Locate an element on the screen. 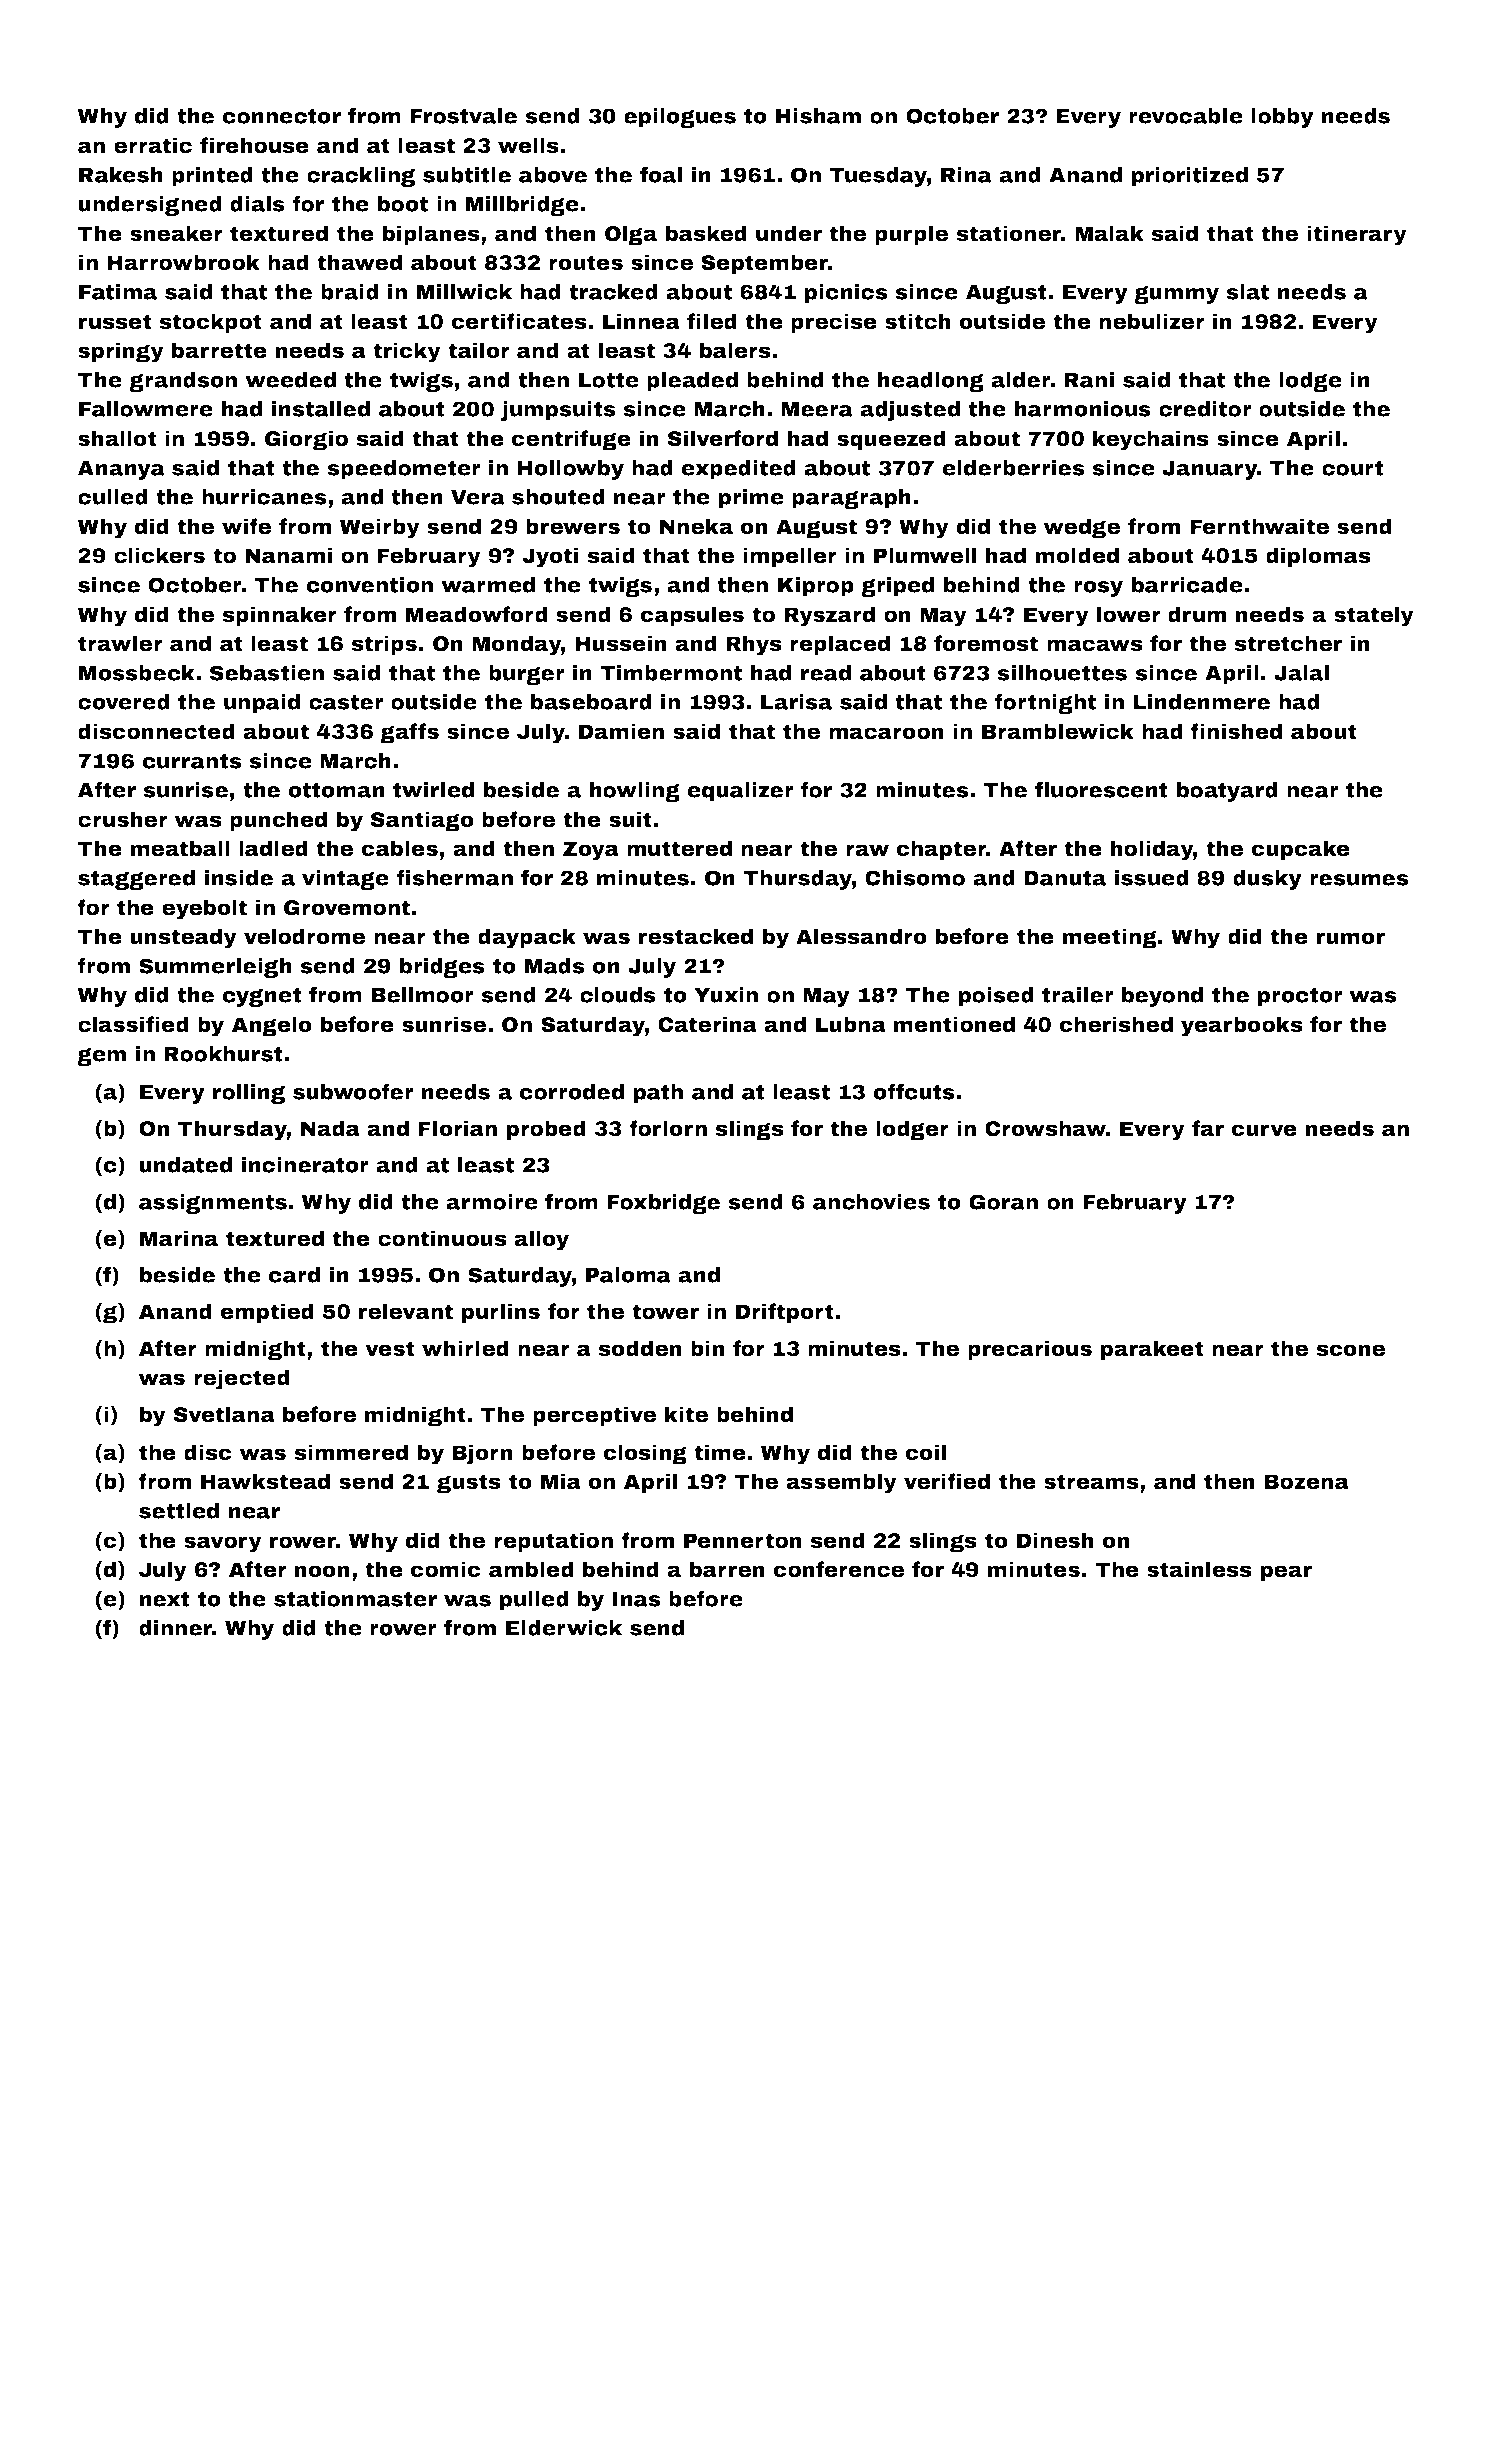 The height and width of the screenshot is (2464, 1496). corroded is located at coordinates (572, 1092).
